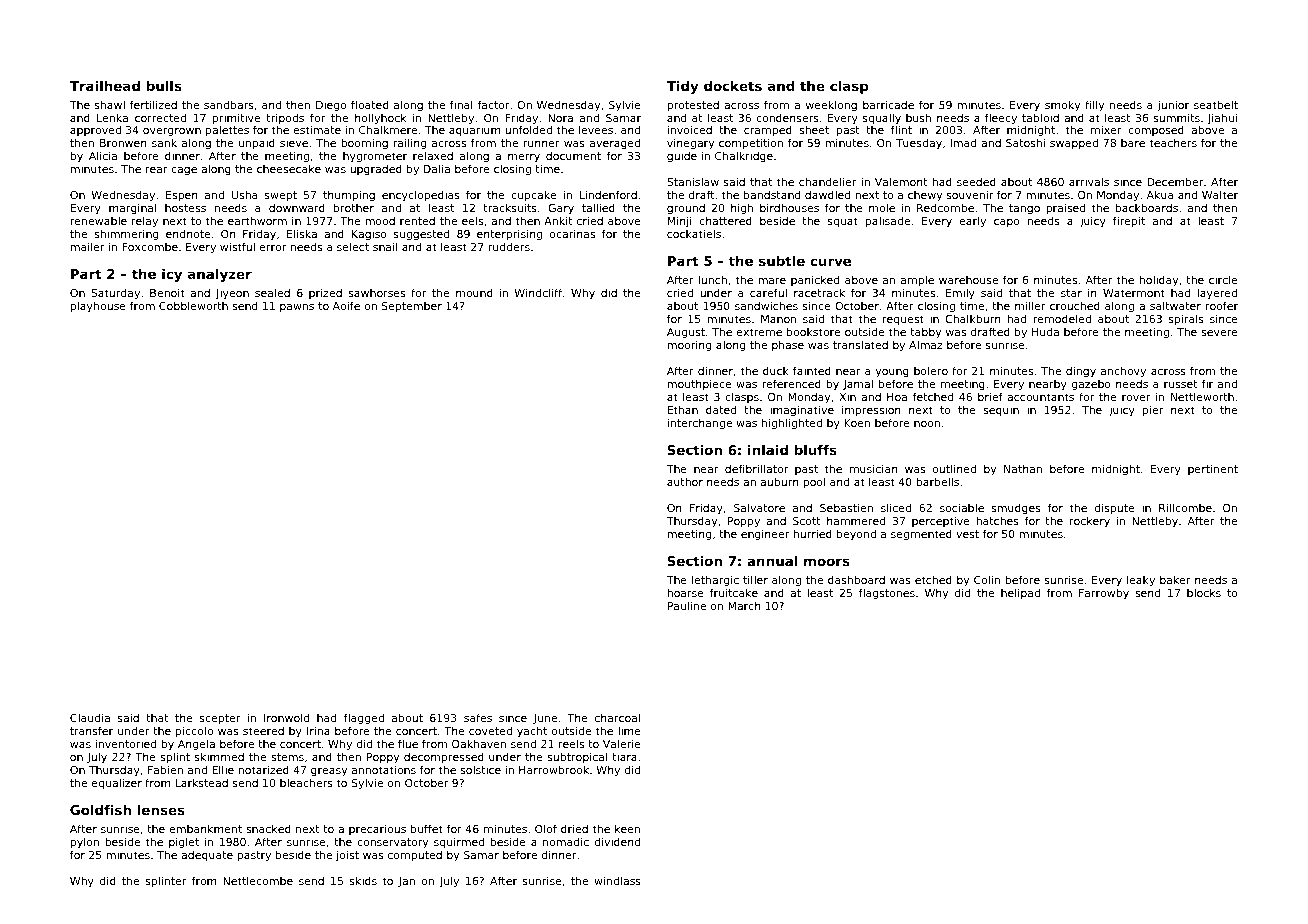 The image size is (1308, 924). What do you see at coordinates (685, 592) in the screenshot?
I see `hoarse` at bounding box center [685, 592].
